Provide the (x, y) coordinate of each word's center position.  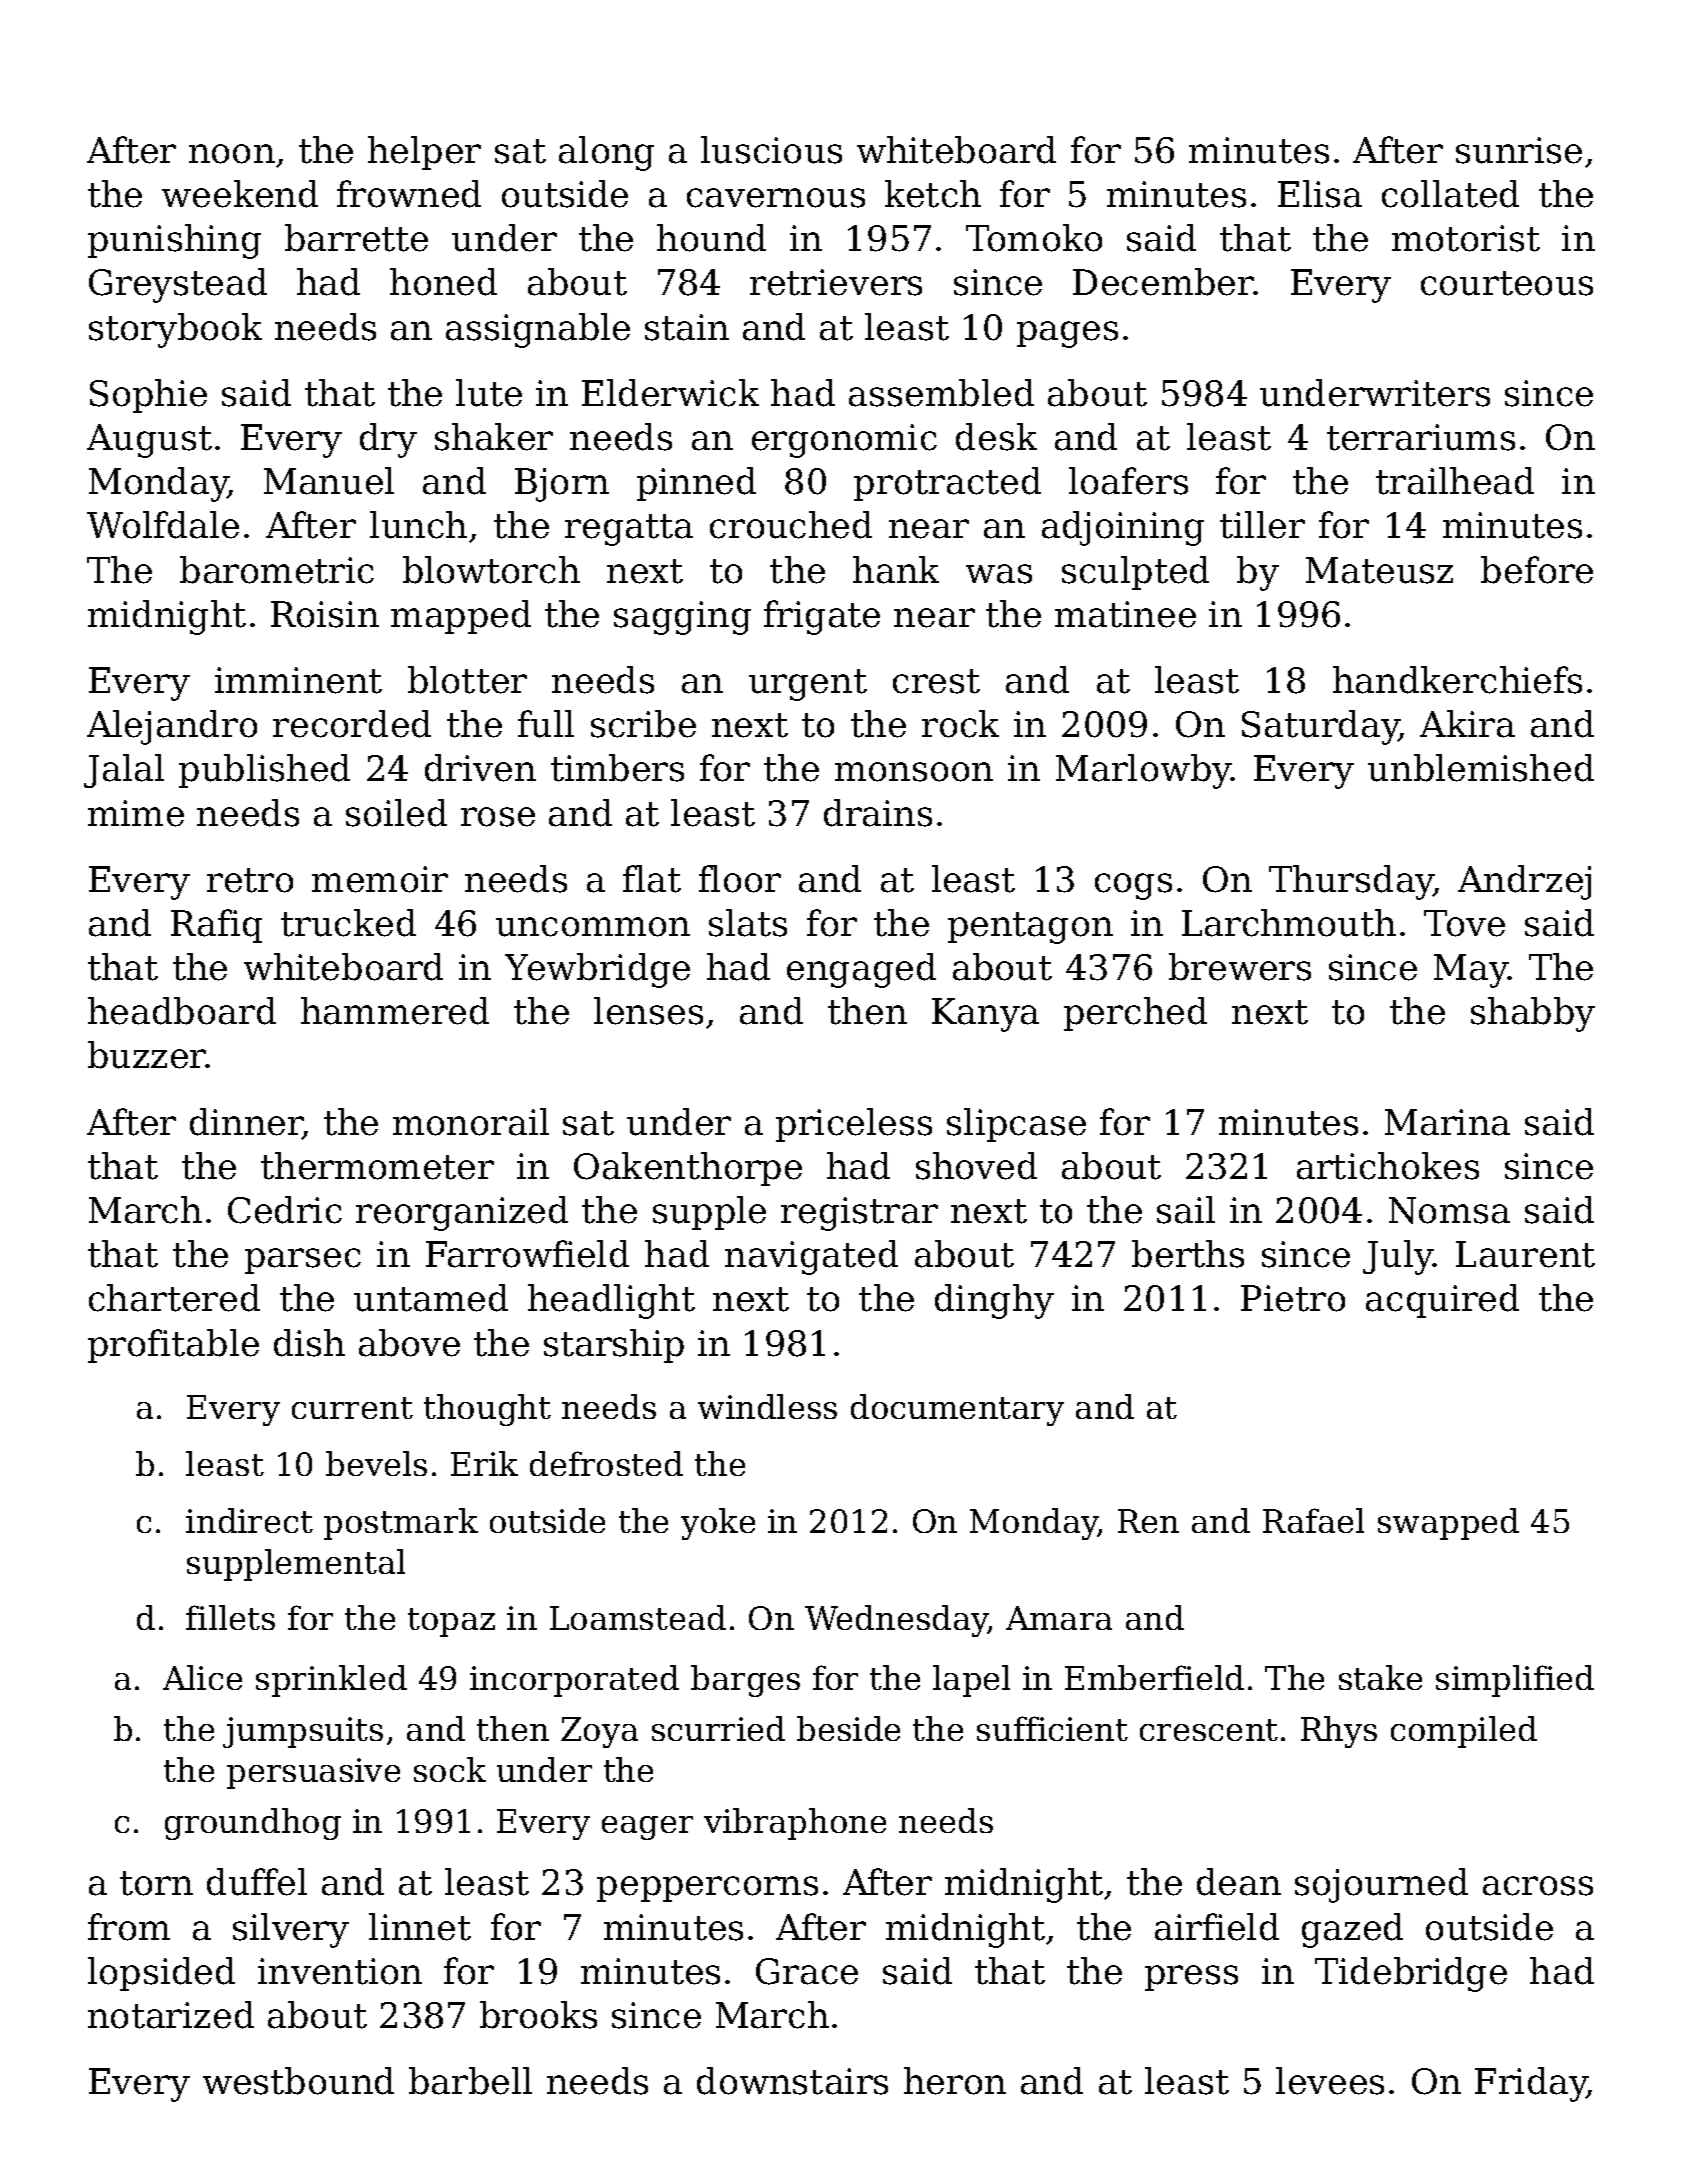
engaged (861, 970)
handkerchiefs (1457, 680)
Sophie (148, 396)
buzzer (147, 1055)
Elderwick (670, 393)
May (1471, 971)
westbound (298, 2081)
